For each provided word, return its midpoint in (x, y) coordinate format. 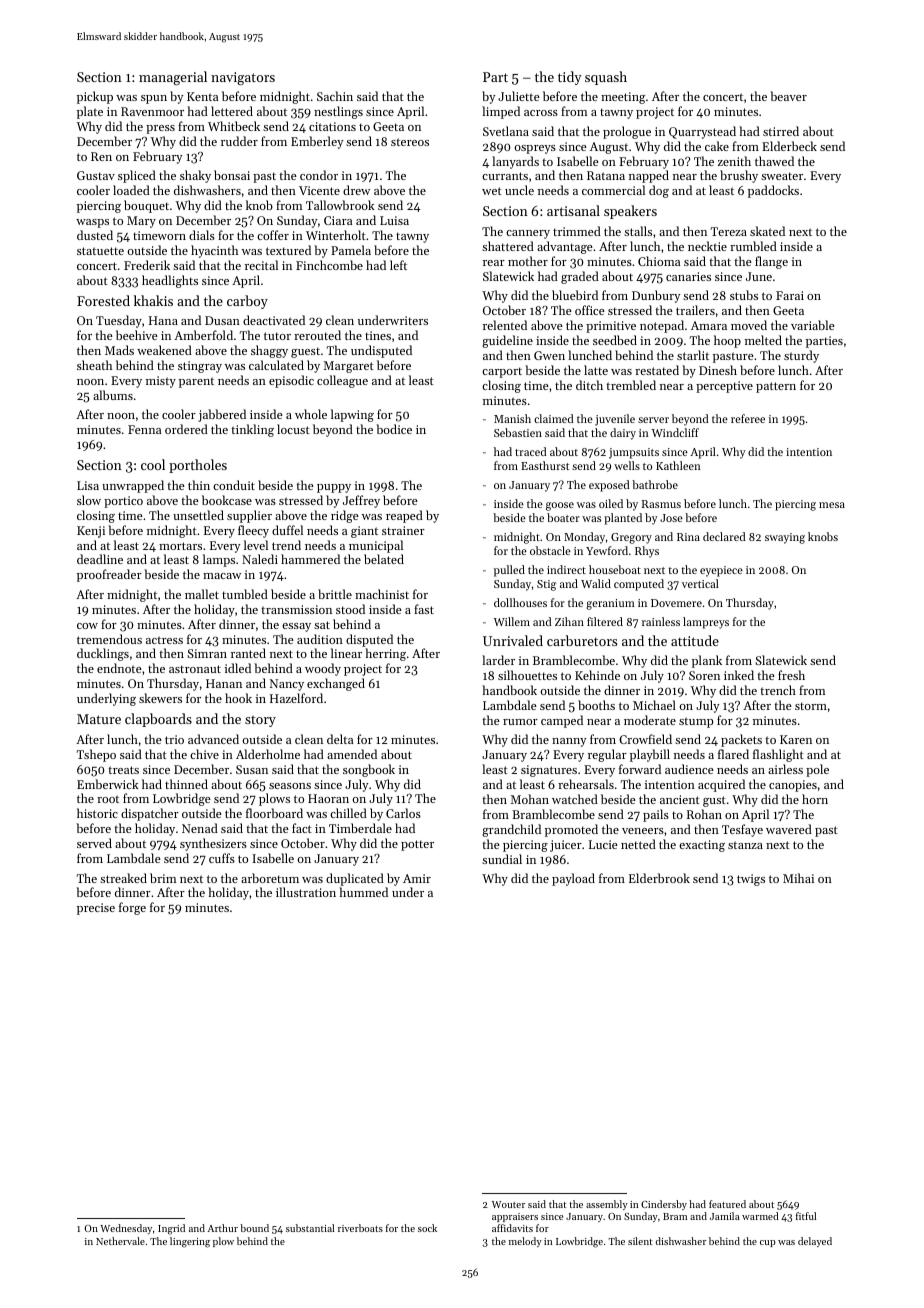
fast (424, 609)
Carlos (403, 813)
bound (254, 1228)
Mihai (798, 878)
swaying (785, 538)
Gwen (549, 355)
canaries (688, 276)
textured (288, 250)
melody (525, 1242)
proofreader (109, 575)
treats (123, 770)
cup (768, 1243)
